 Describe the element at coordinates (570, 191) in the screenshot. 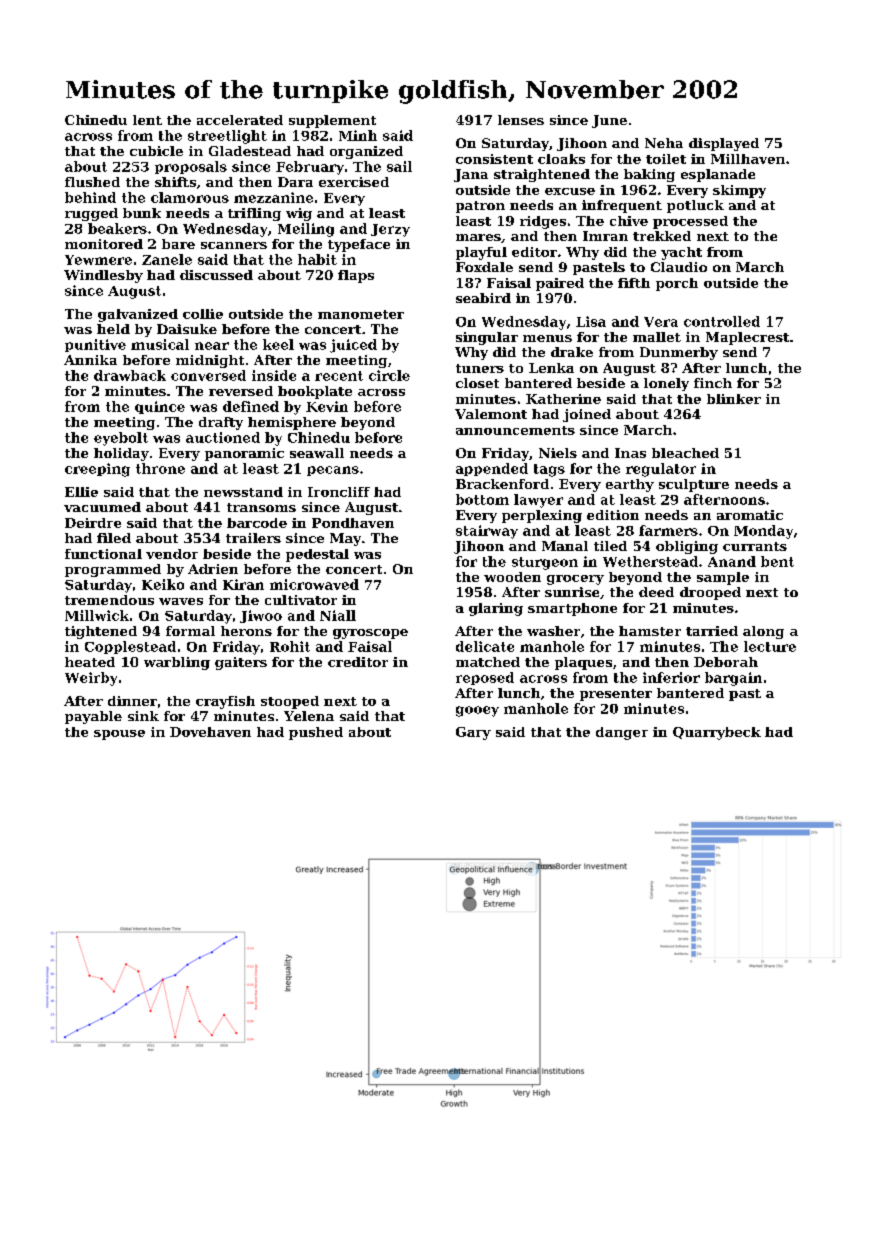

I see `excuse` at that location.
